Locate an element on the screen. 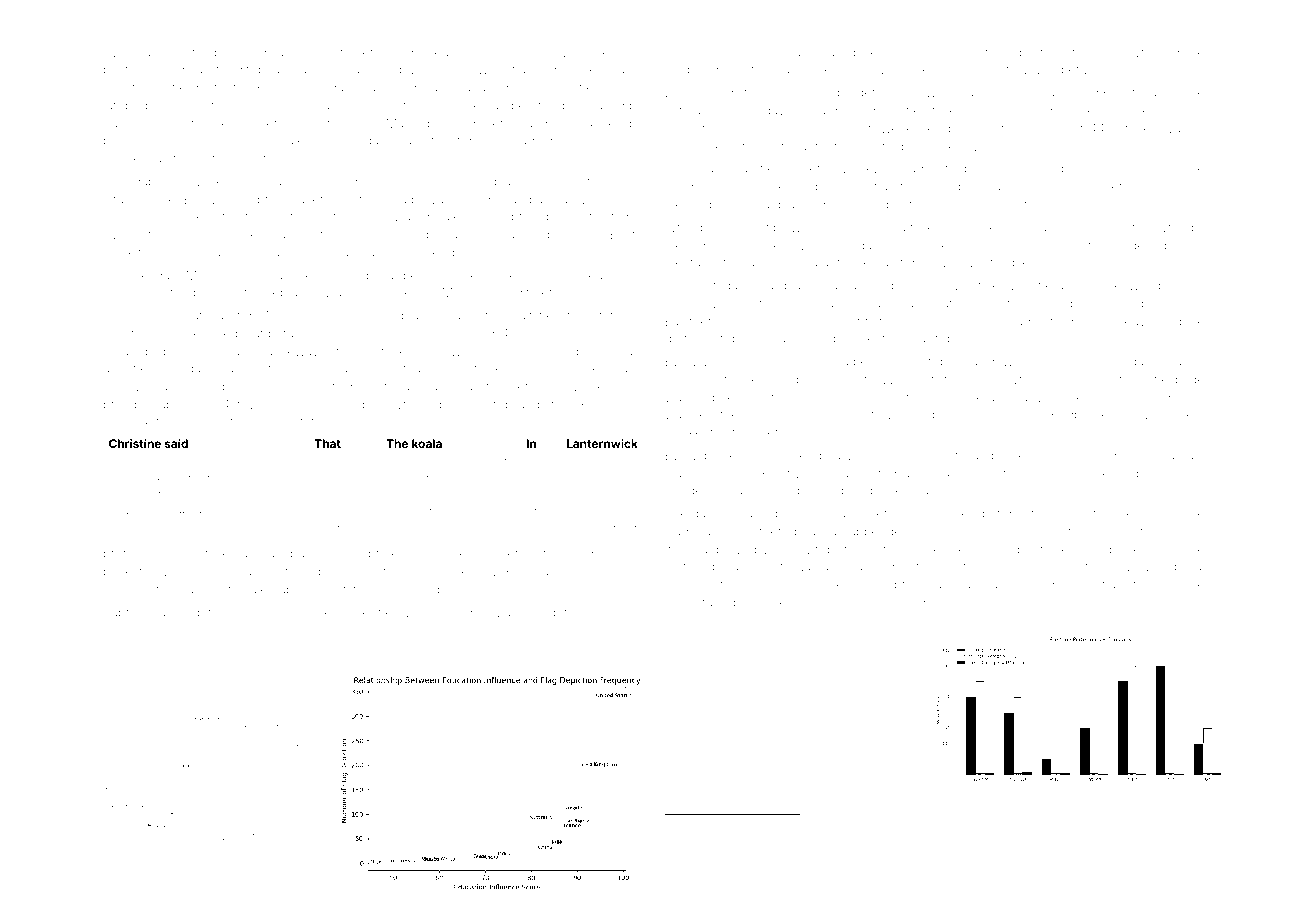 This screenshot has height=924, width=1308. Thistlewick is located at coordinates (196, 553).
